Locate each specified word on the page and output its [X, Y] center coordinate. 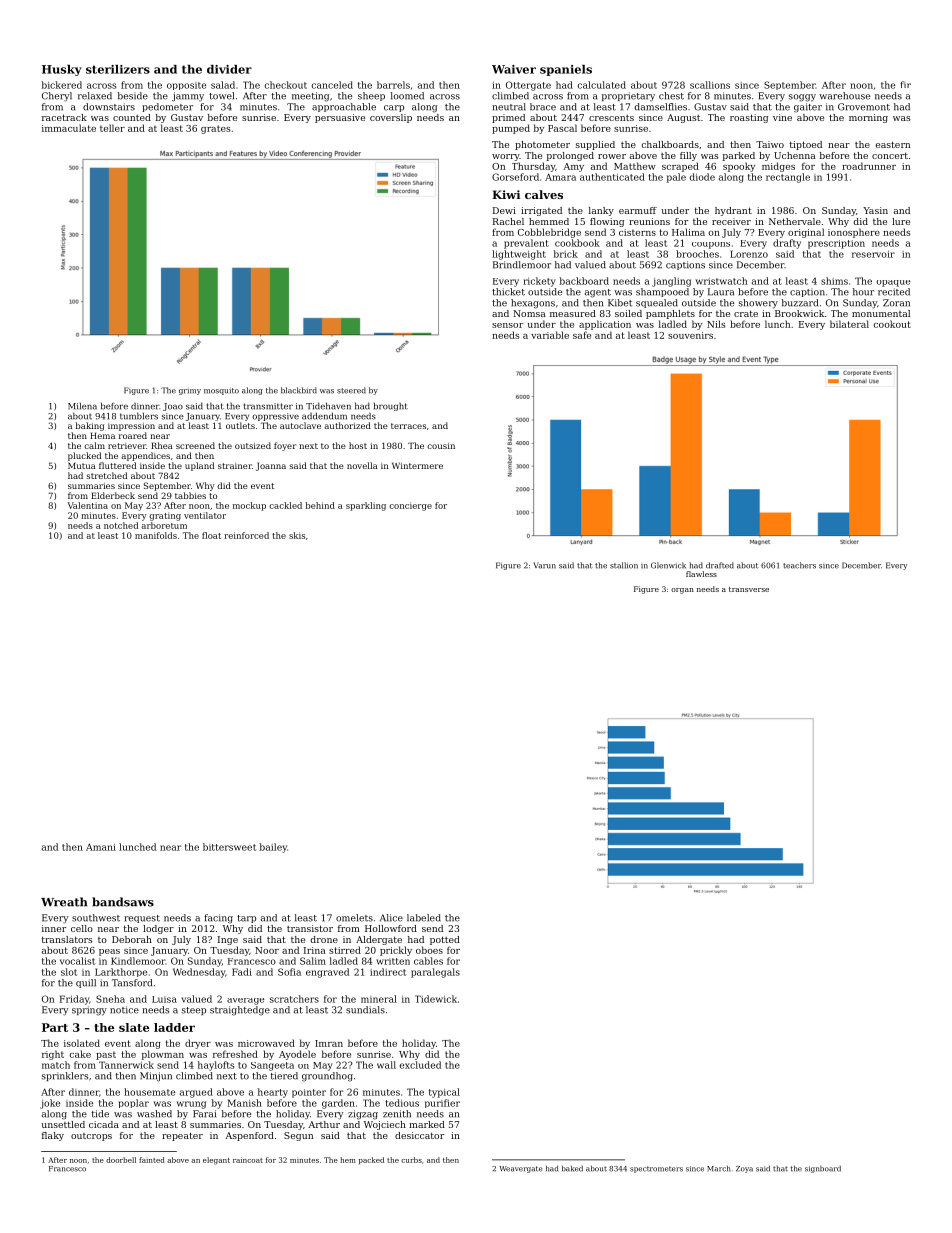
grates [216, 129]
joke [50, 1104]
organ [682, 591]
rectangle [788, 178]
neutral [509, 107]
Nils [716, 324]
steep [194, 1011]
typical [444, 1093]
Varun [544, 565]
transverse [749, 589]
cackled [285, 505]
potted [445, 940]
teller [112, 128]
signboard [823, 1169]
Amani [101, 847]
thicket [508, 292]
